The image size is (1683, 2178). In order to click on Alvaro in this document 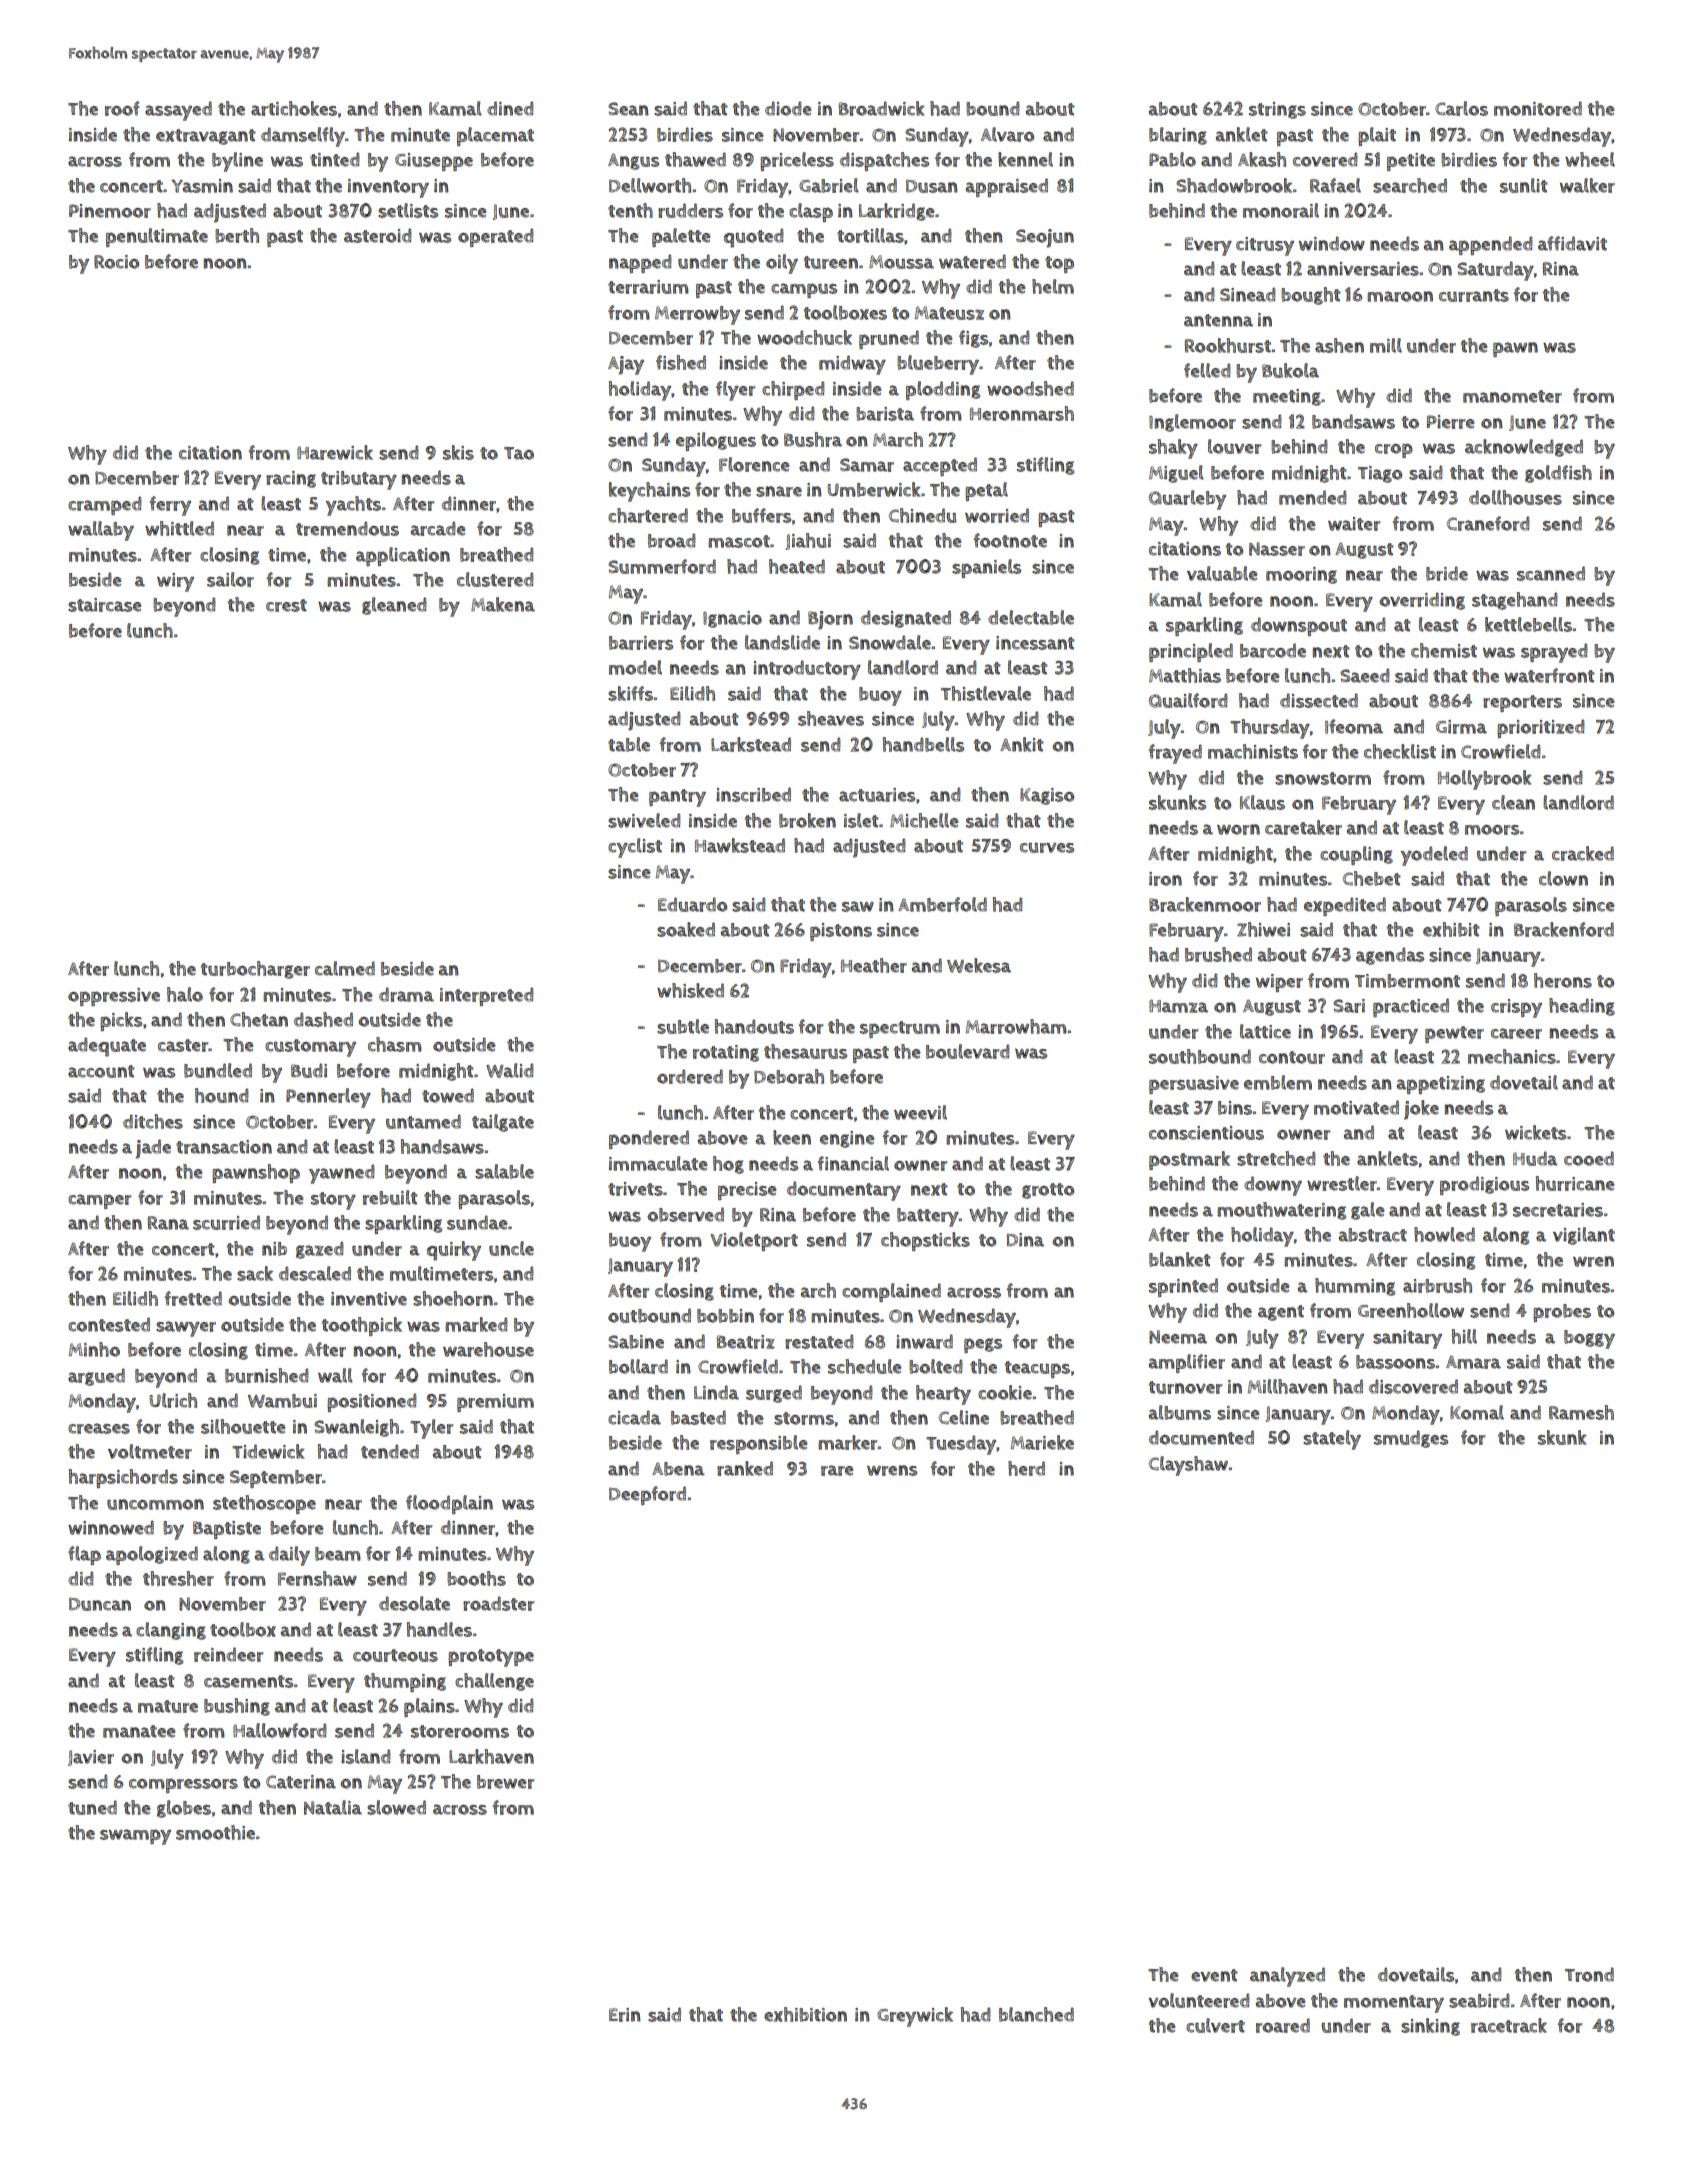, I will do `click(1007, 134)`.
